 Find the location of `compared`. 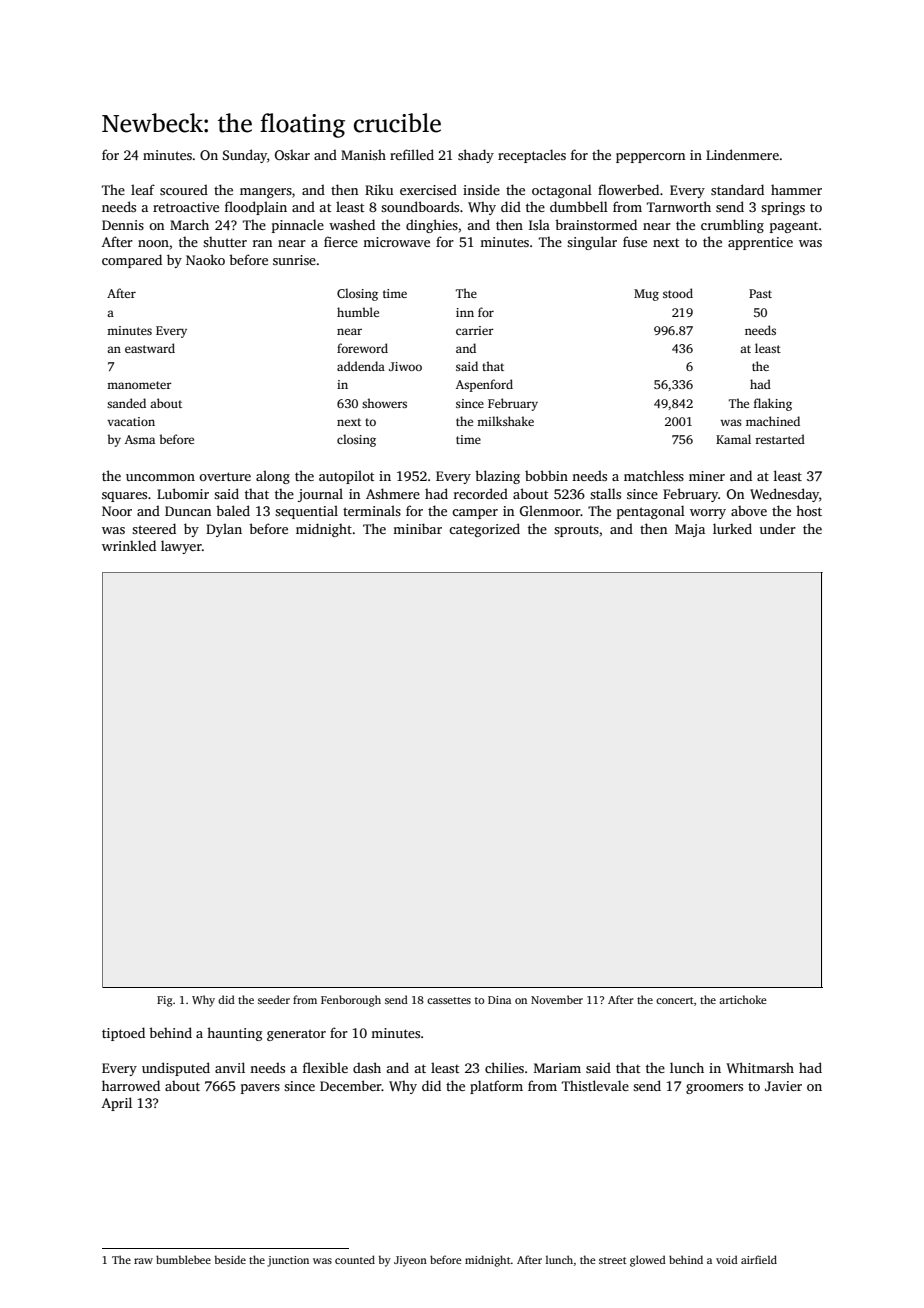

compared is located at coordinates (132, 261).
